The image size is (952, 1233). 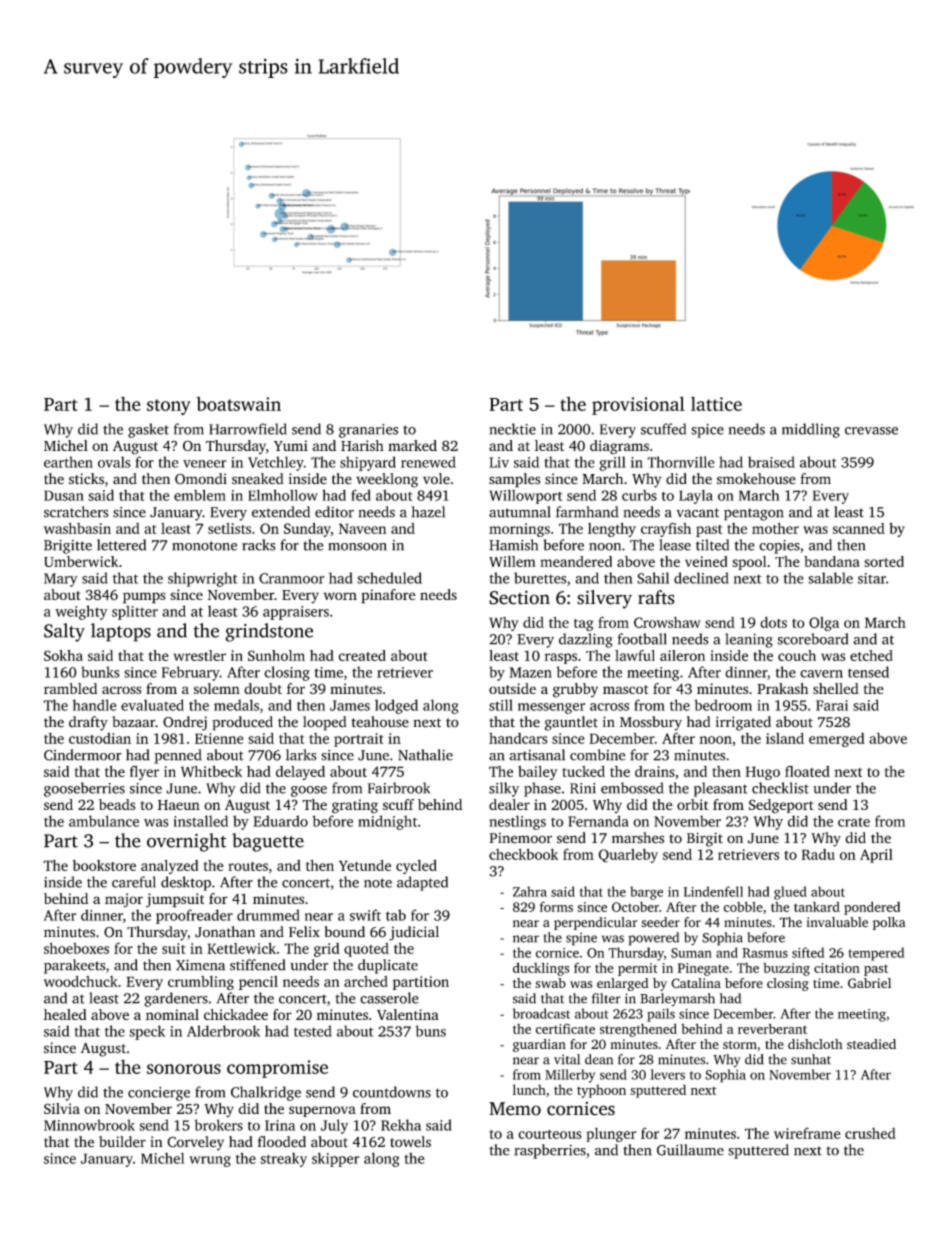 I want to click on Mossbury, so click(x=651, y=723).
